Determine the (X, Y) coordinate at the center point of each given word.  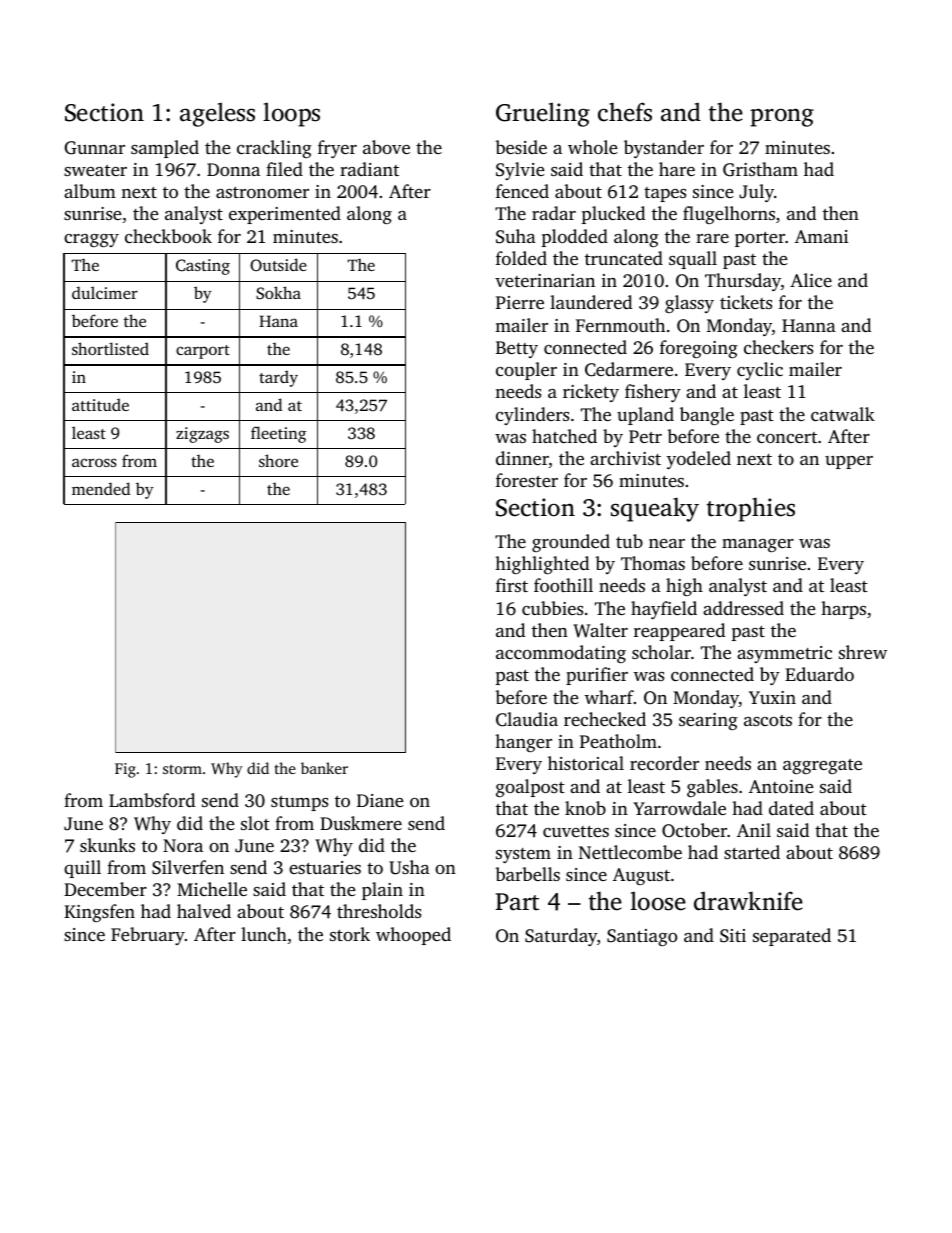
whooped (413, 936)
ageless (217, 114)
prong (782, 117)
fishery (653, 393)
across (94, 462)
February (148, 936)
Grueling (543, 114)
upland (645, 416)
